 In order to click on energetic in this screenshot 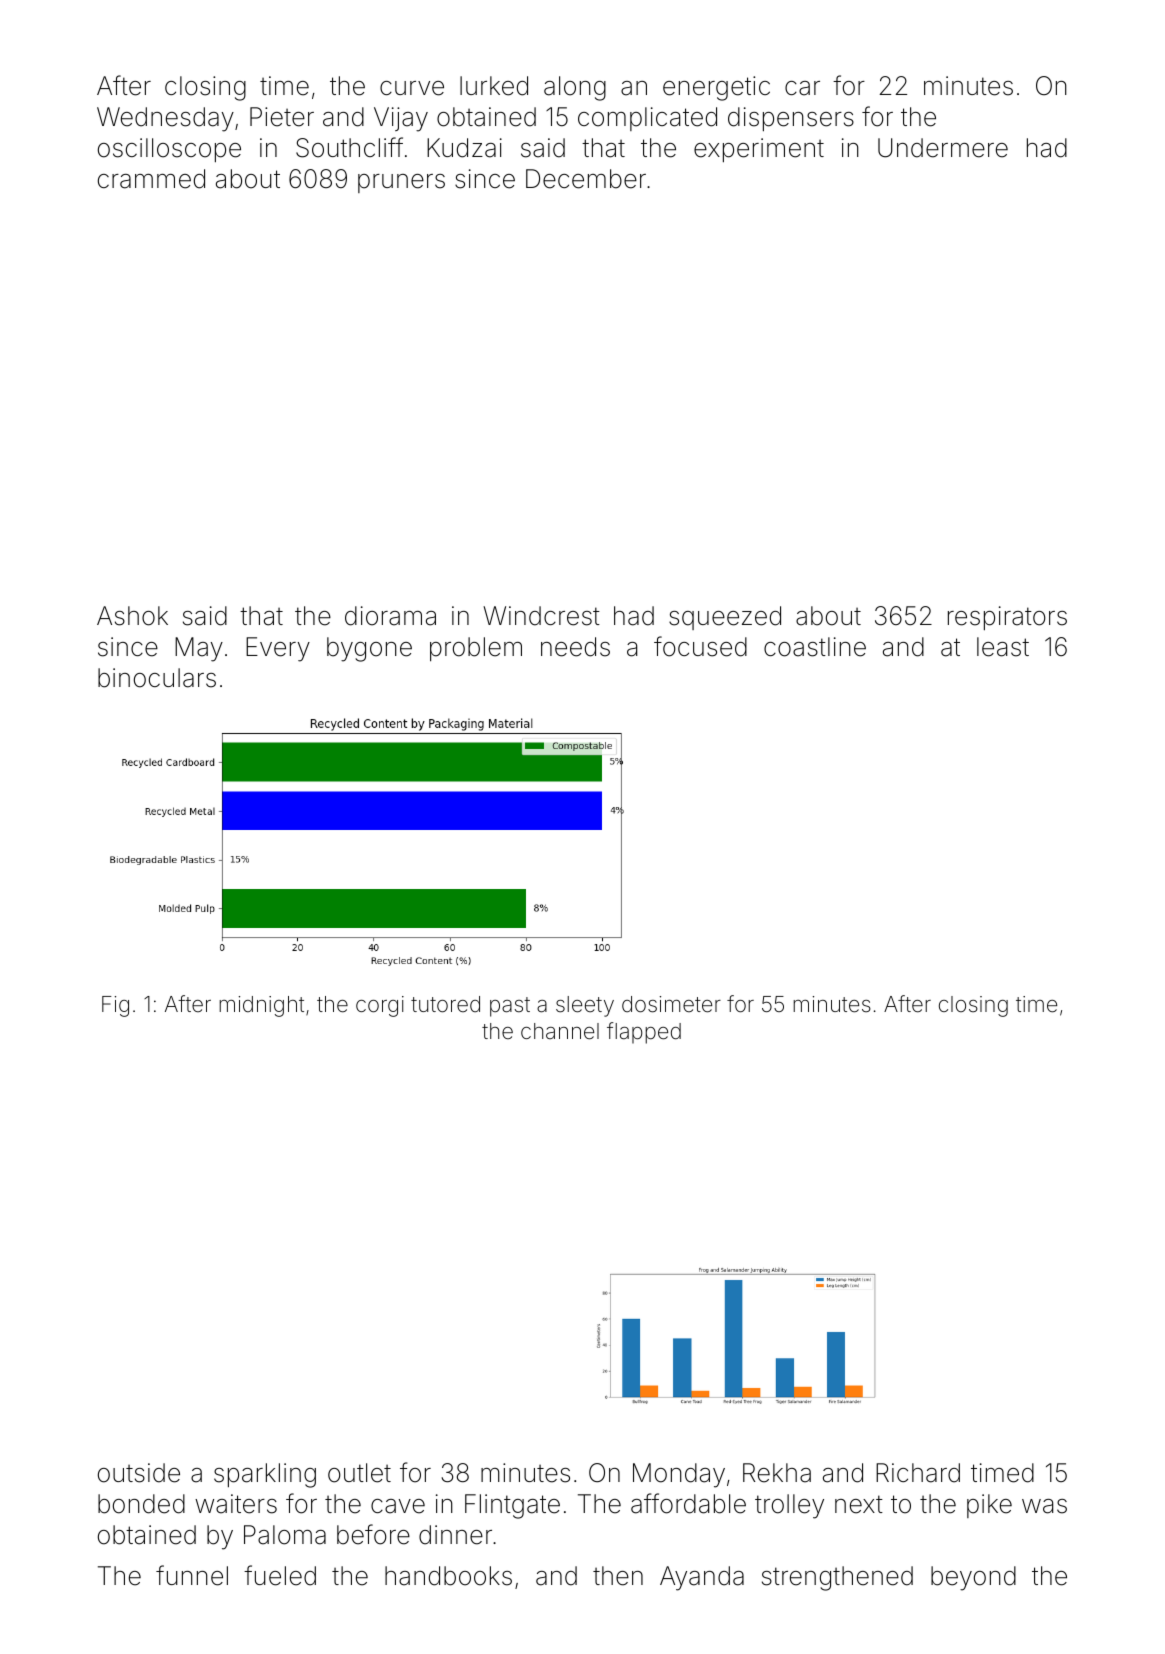, I will do `click(716, 88)`.
